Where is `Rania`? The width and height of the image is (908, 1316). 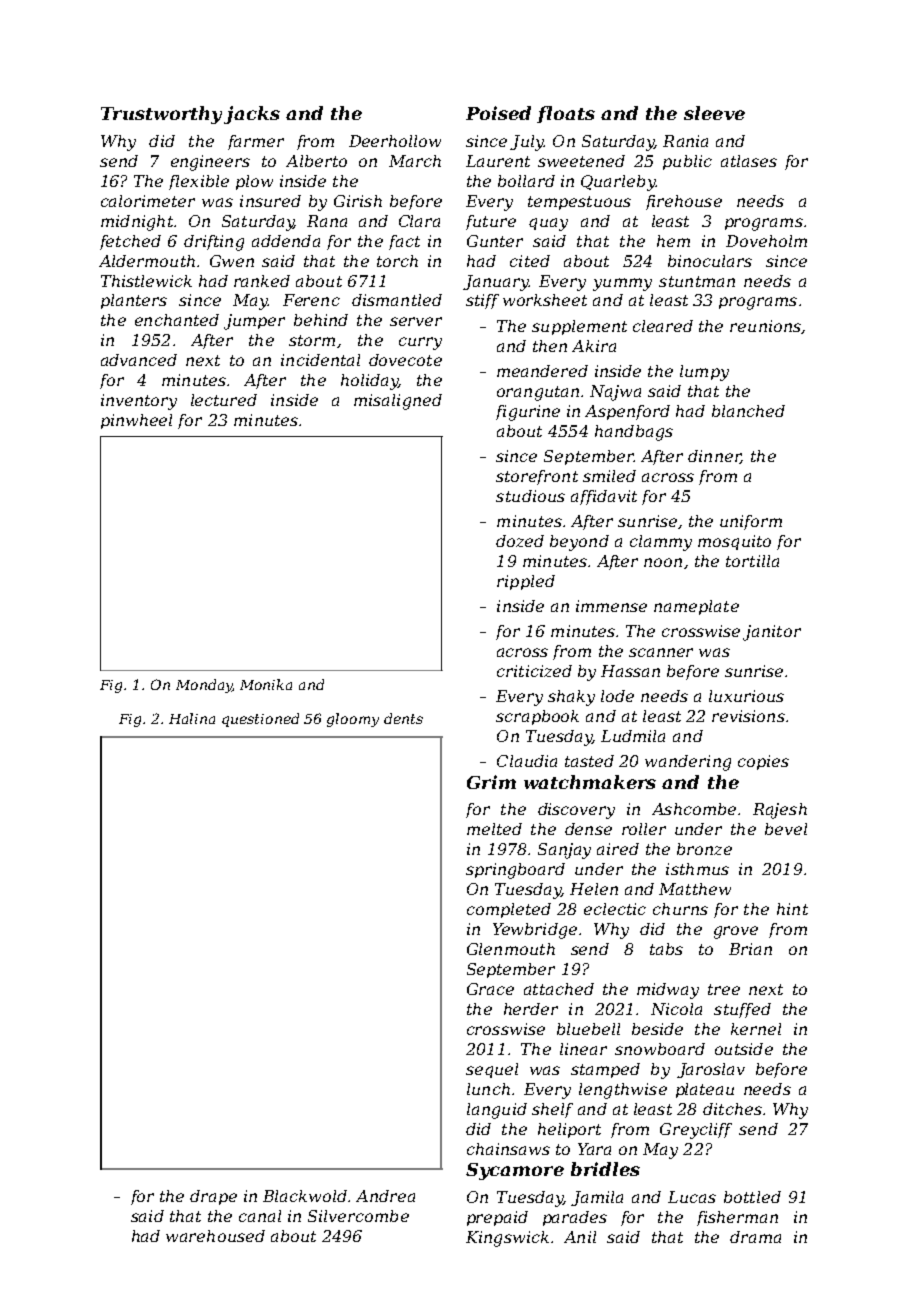
Rania is located at coordinates (685, 141).
